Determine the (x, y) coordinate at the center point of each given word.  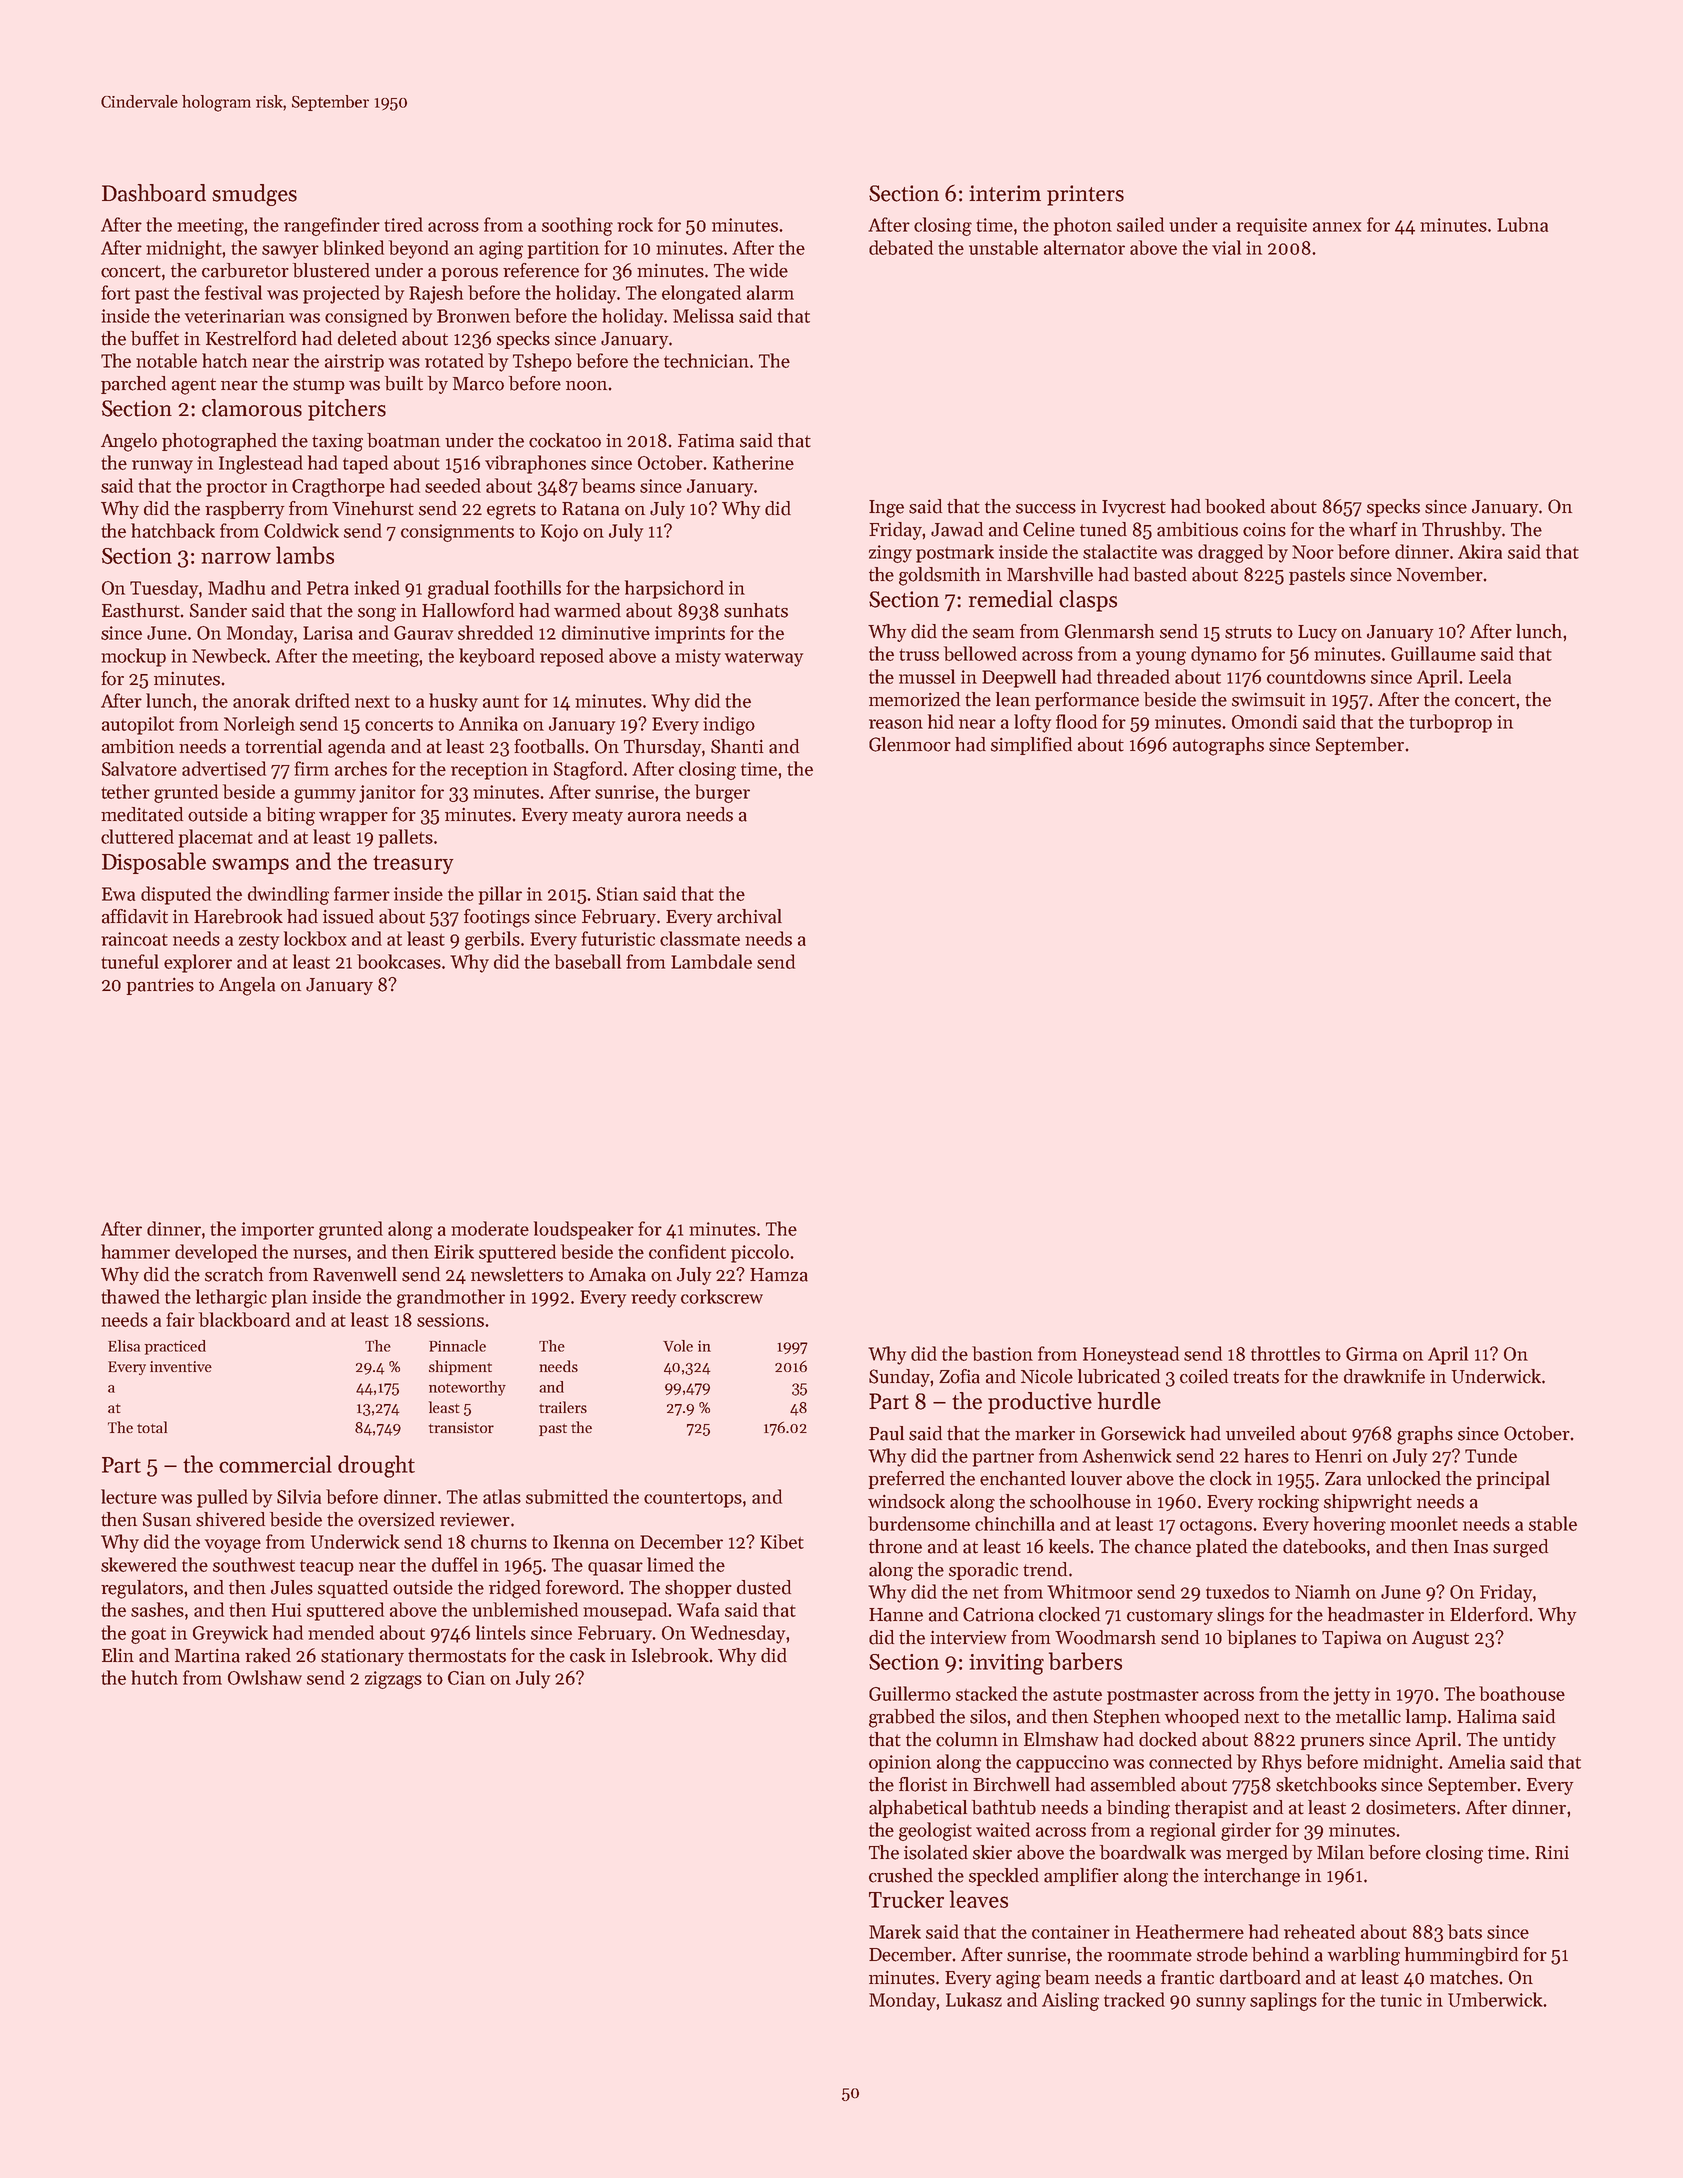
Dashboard (154, 193)
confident (687, 1251)
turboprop (1450, 723)
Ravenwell (355, 1274)
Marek (895, 1931)
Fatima (706, 440)
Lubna (1522, 224)
